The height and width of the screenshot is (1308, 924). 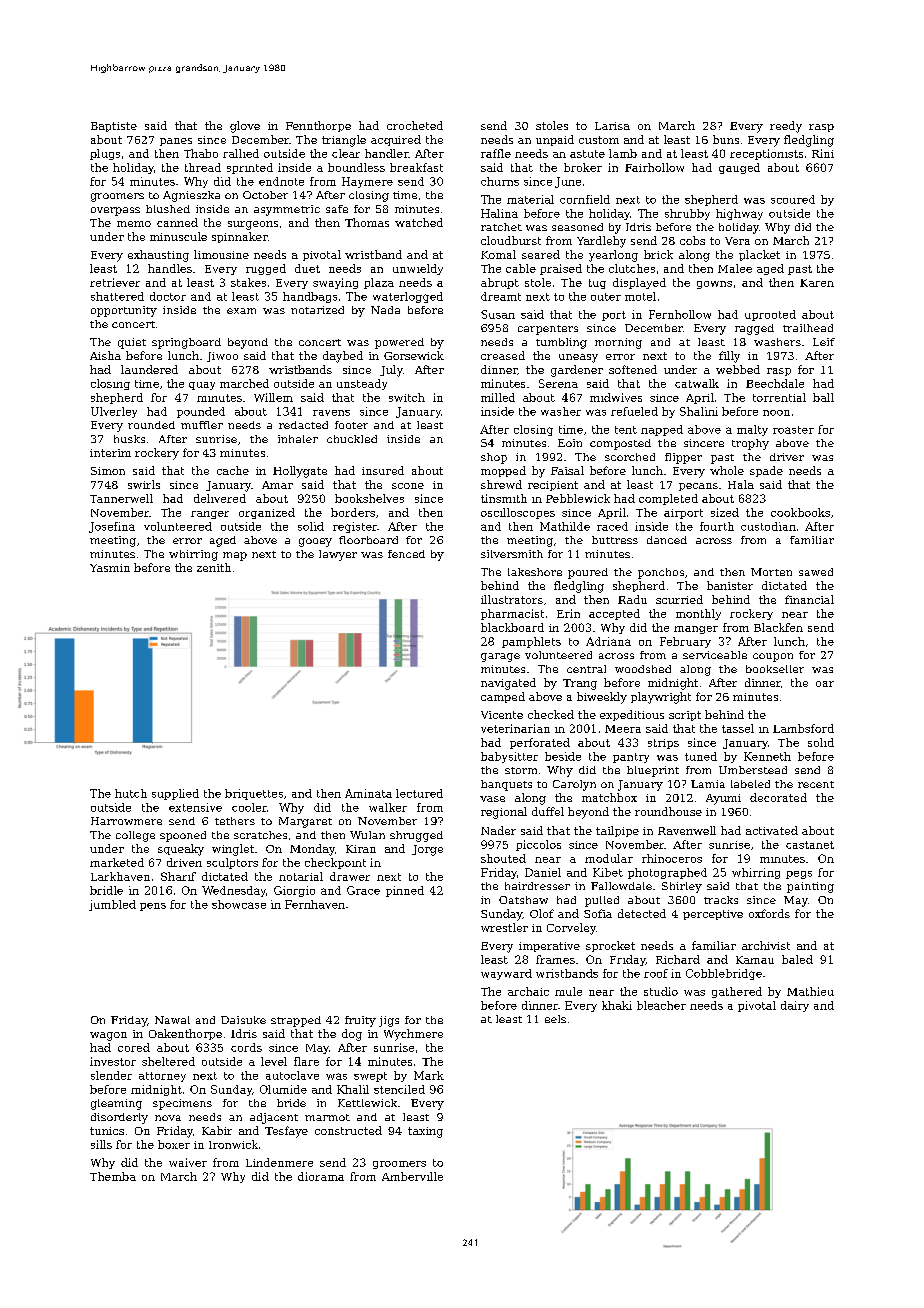 I want to click on Lindenmere, so click(x=279, y=1162).
